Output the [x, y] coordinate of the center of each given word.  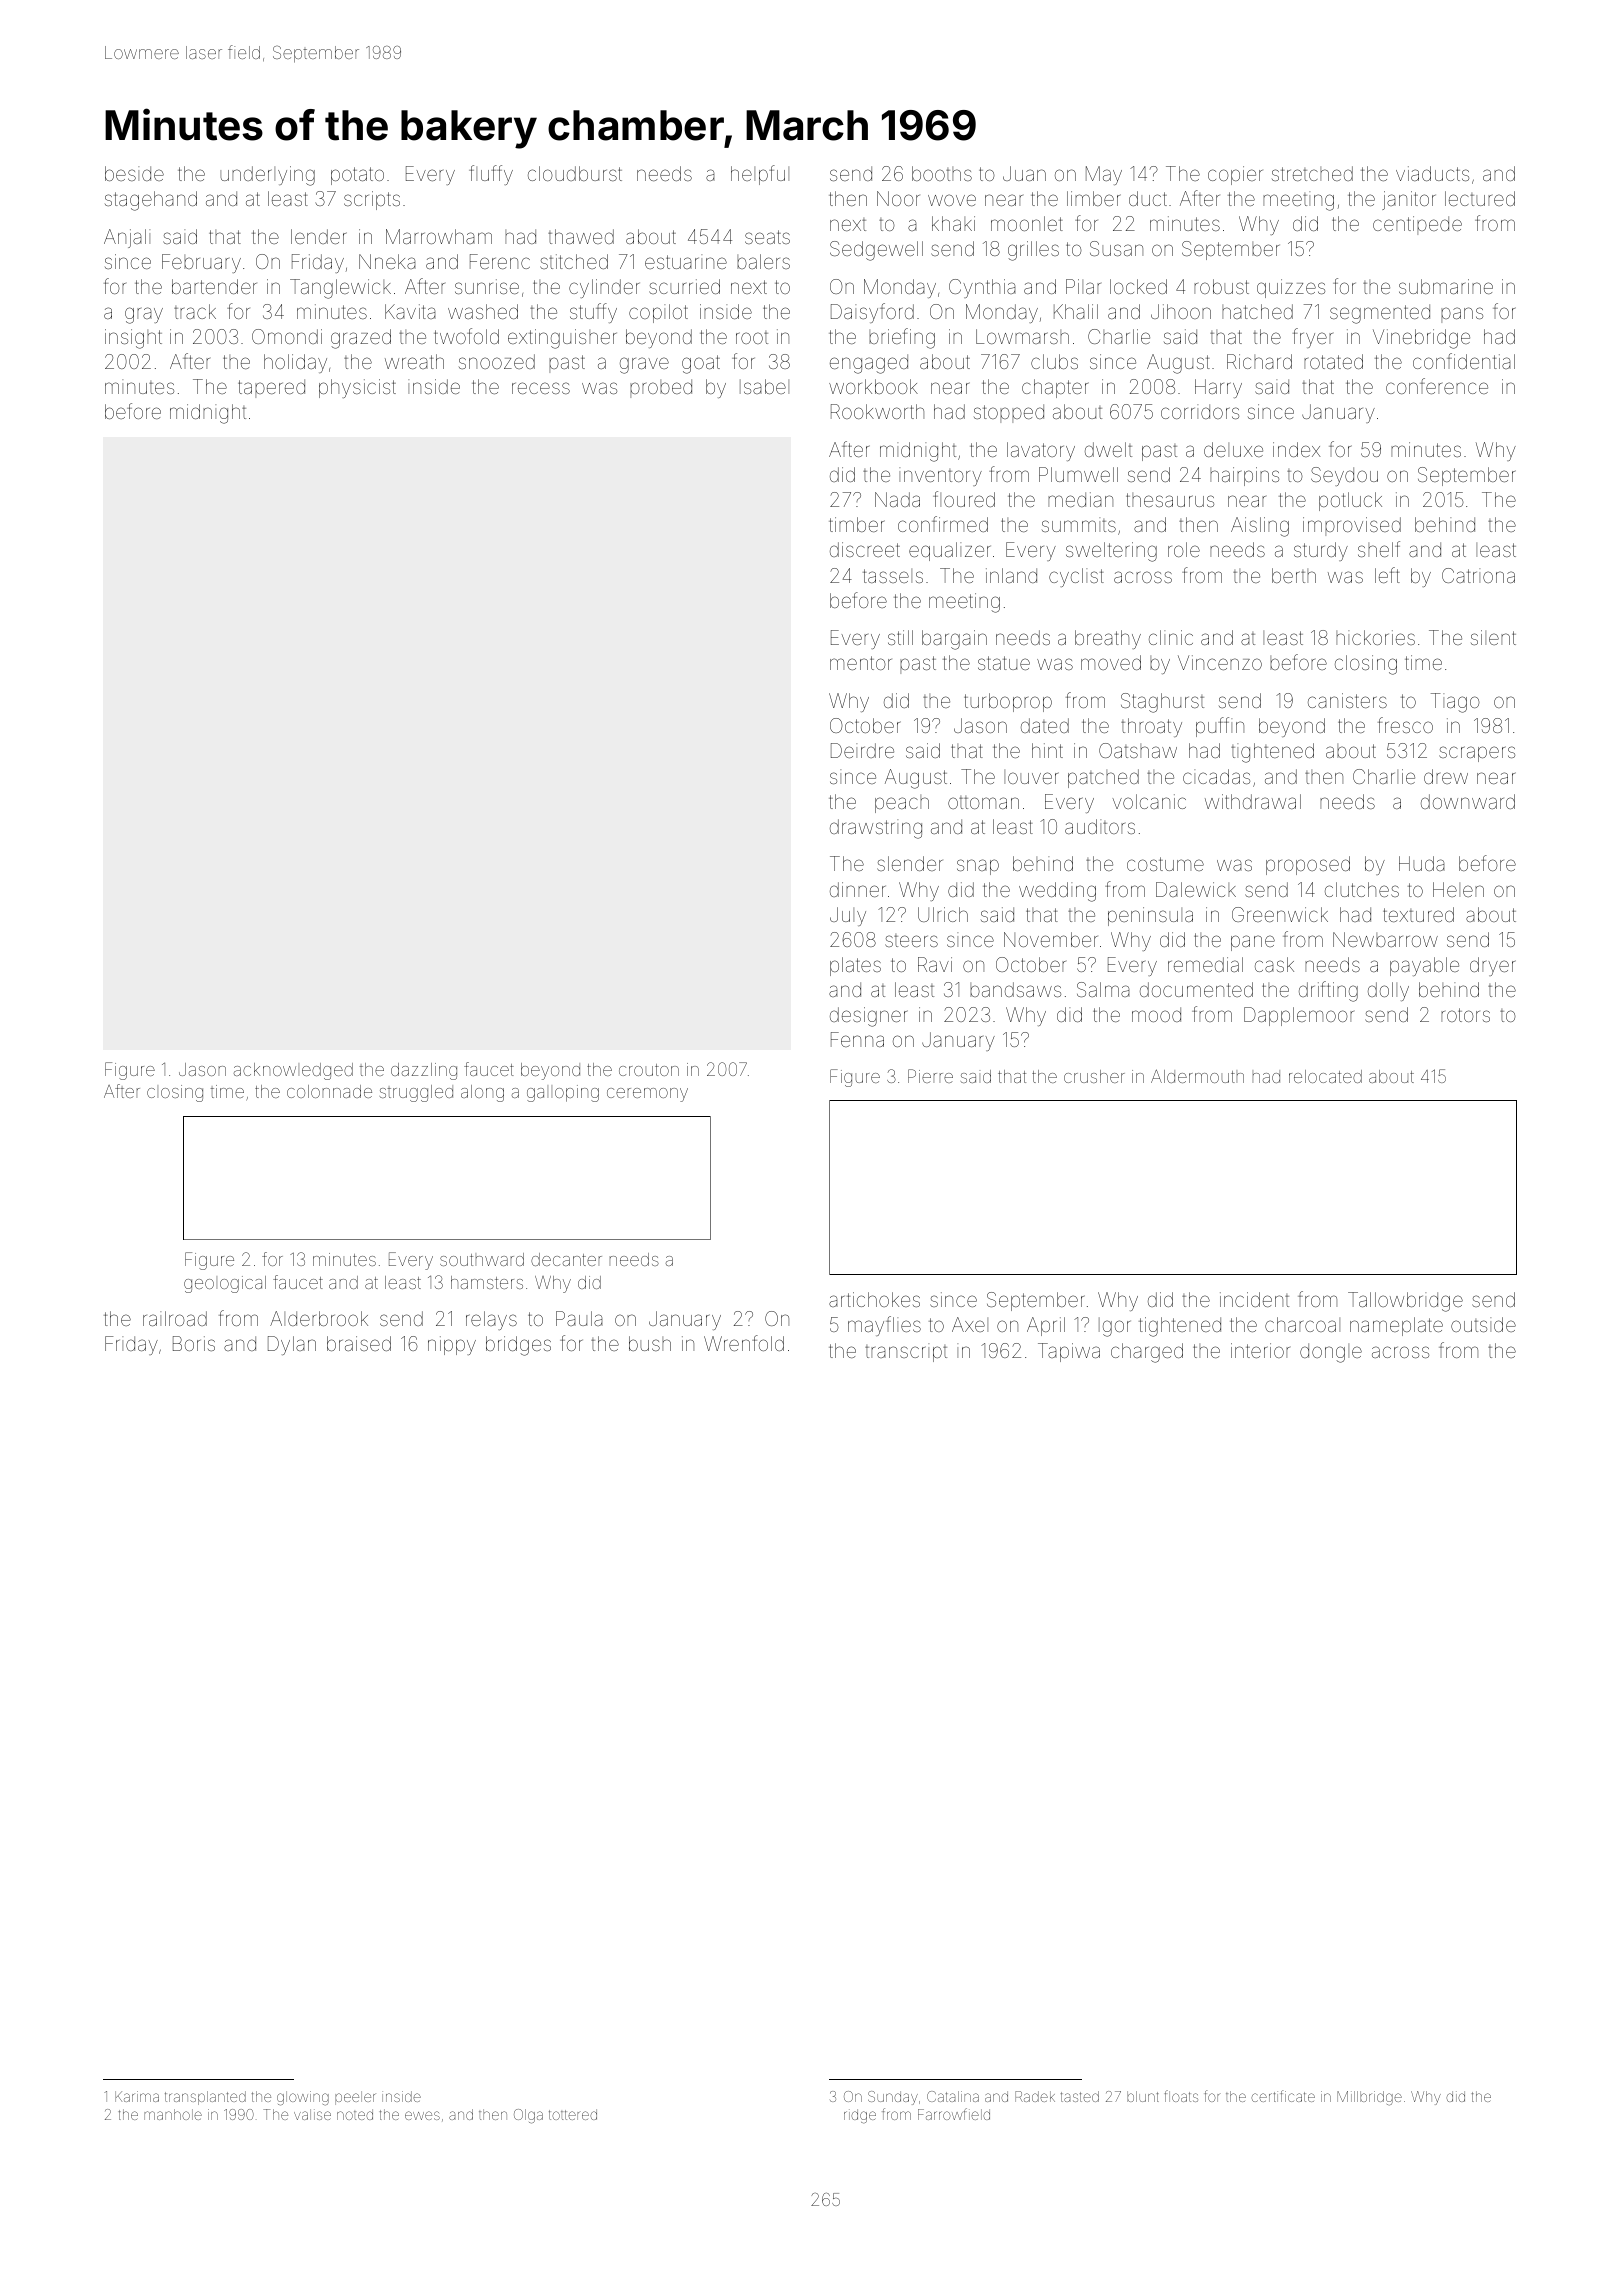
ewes [422, 2115]
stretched [1312, 173]
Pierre [930, 1076]
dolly [1388, 991]
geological [225, 1284]
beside [134, 173]
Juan [1024, 173]
